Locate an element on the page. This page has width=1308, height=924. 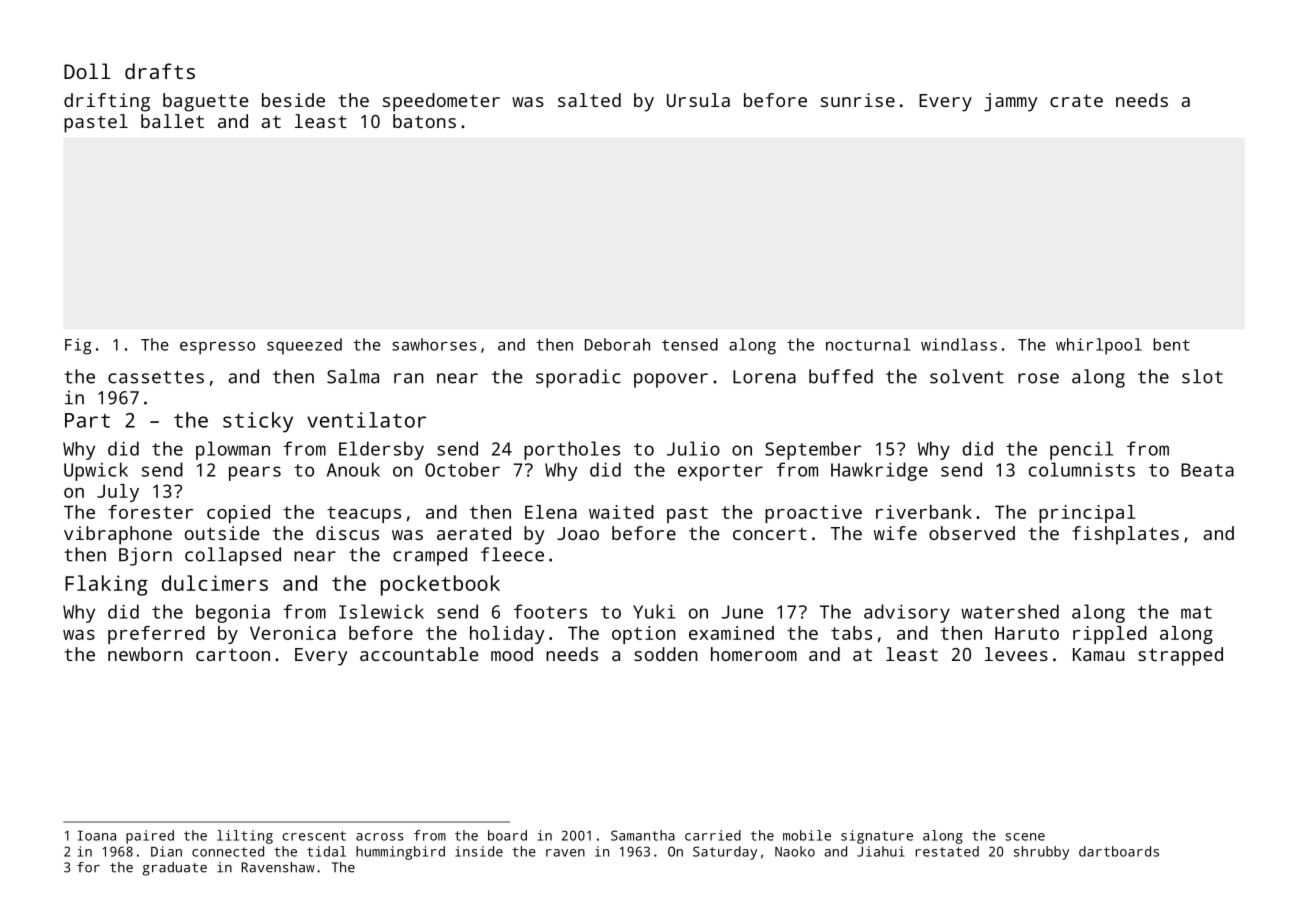
Beata is located at coordinates (1207, 470).
